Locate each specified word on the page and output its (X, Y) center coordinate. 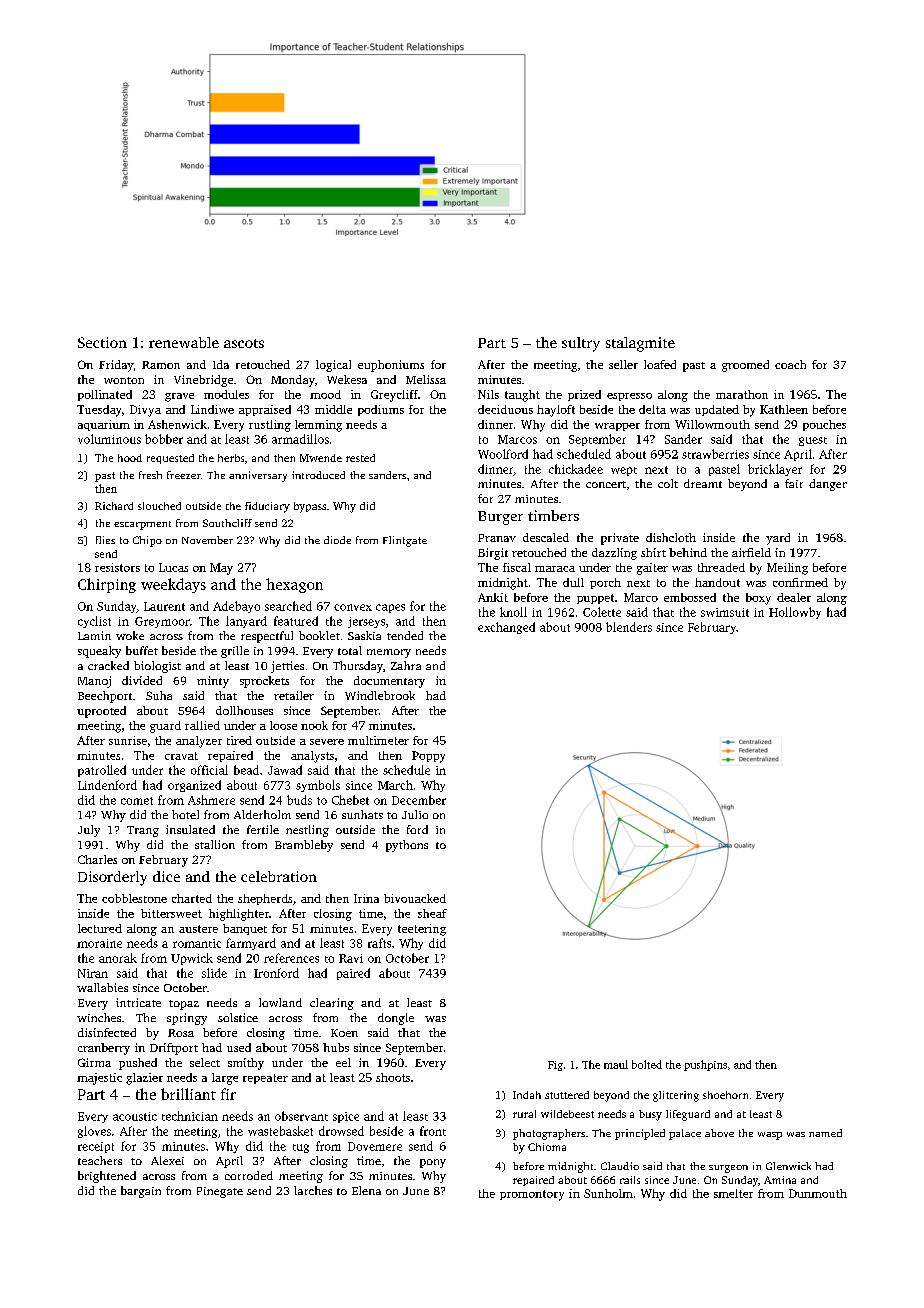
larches (313, 1190)
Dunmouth (818, 1193)
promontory (532, 1195)
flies (105, 540)
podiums (381, 410)
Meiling (787, 569)
